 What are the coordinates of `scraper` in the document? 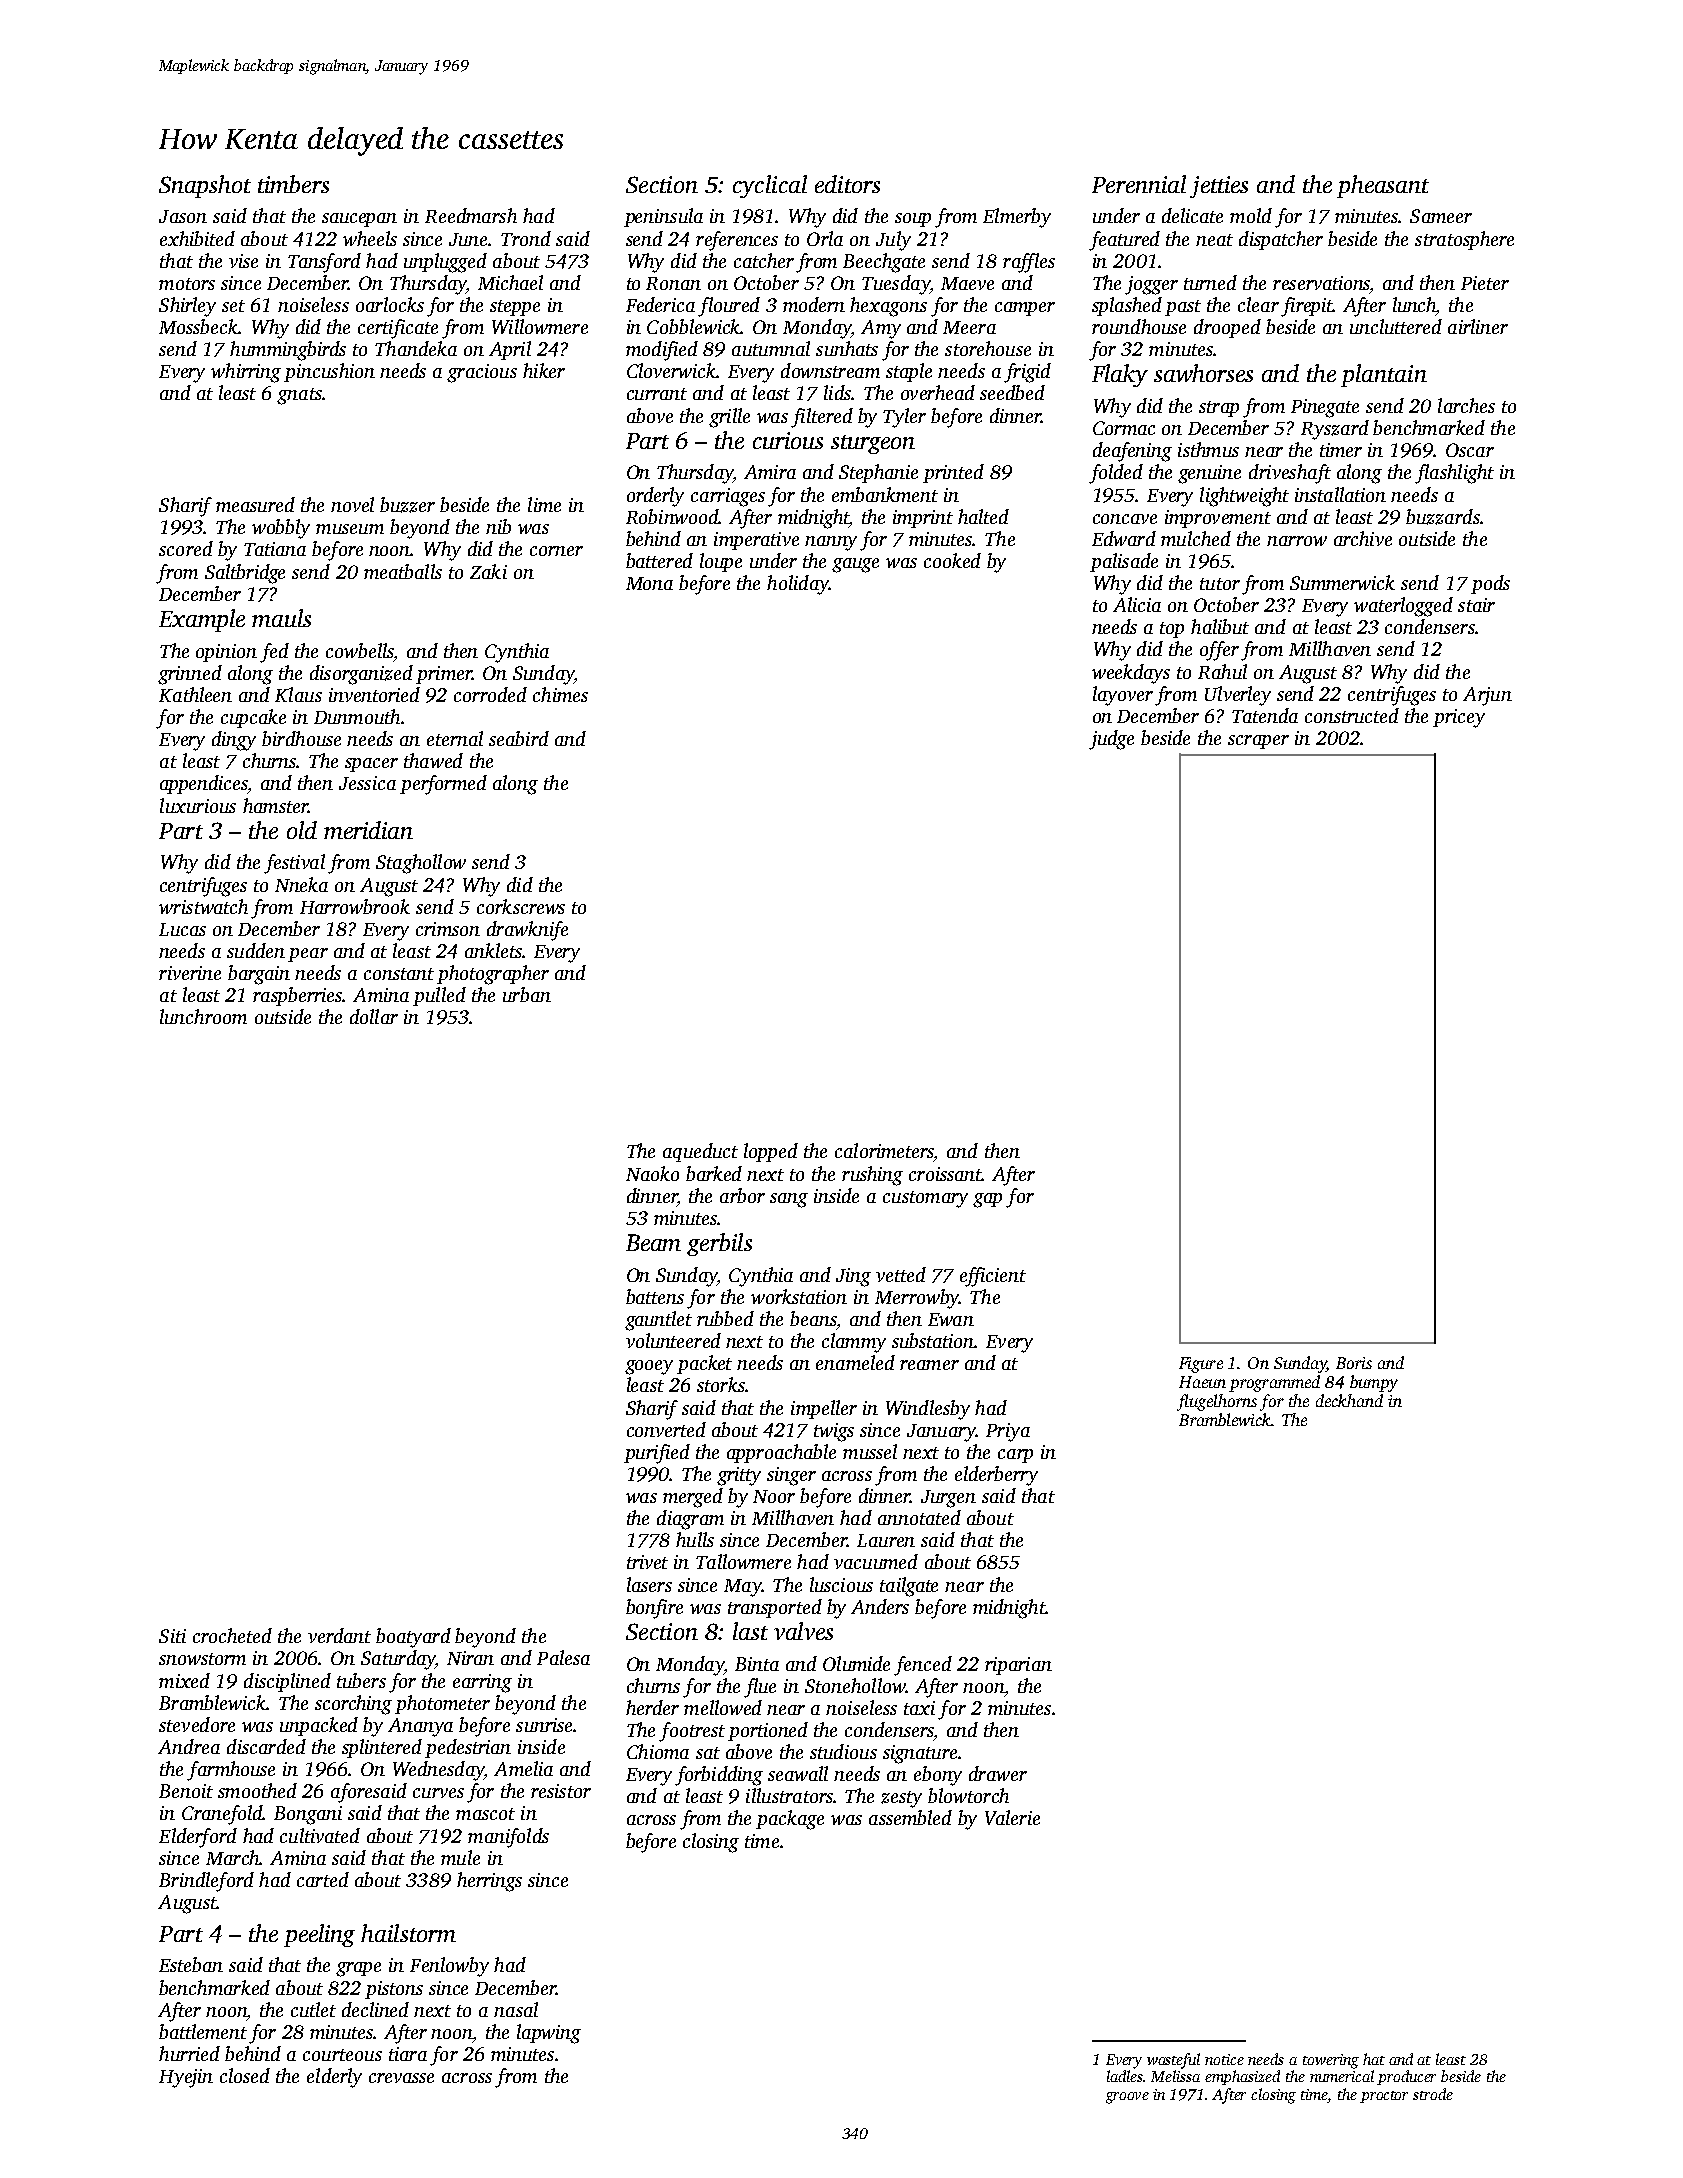 It's located at (1258, 742).
